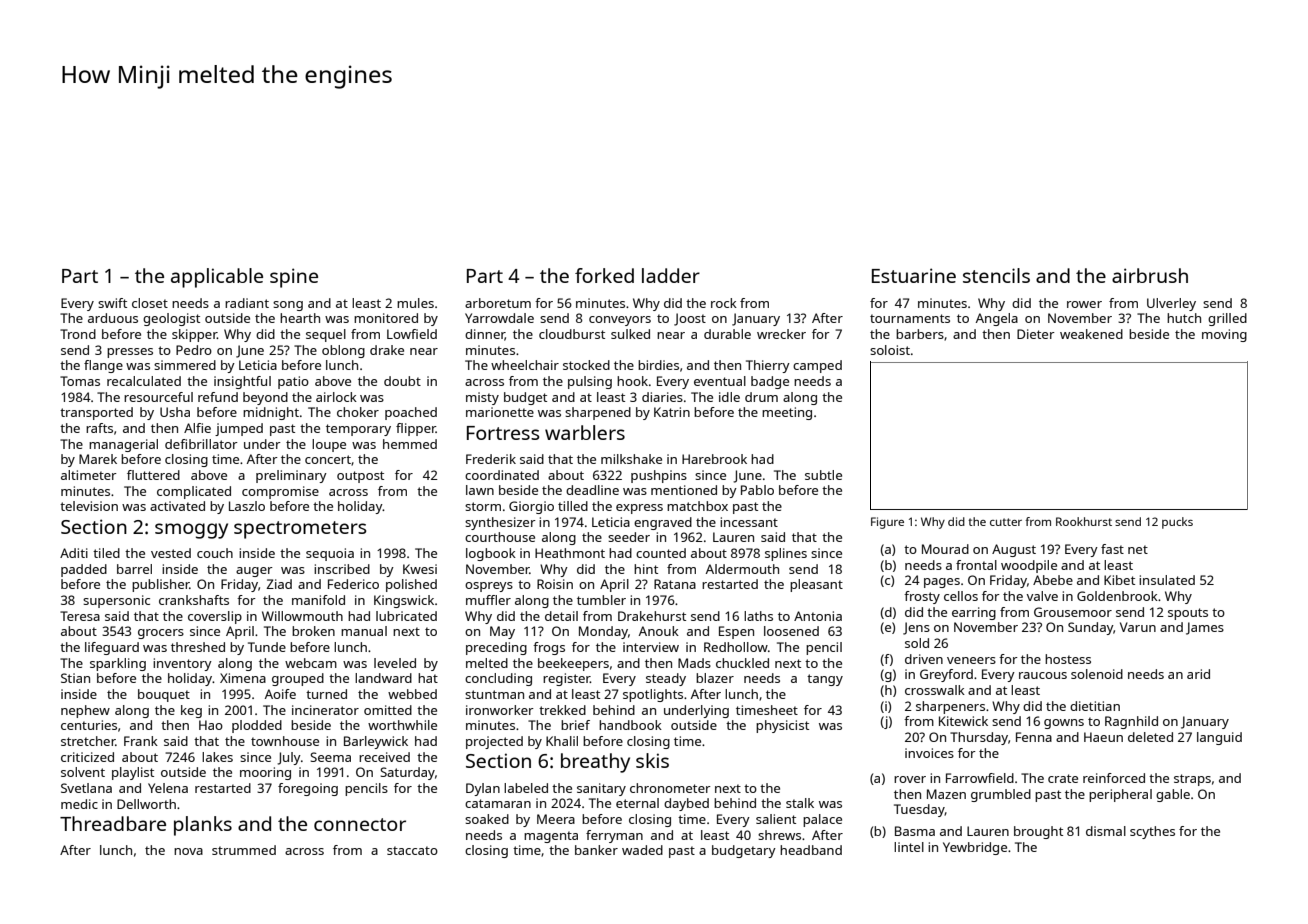 The height and width of the screenshot is (924, 1308). Describe the element at coordinates (914, 275) in the screenshot. I see `Estuarine` at that location.
